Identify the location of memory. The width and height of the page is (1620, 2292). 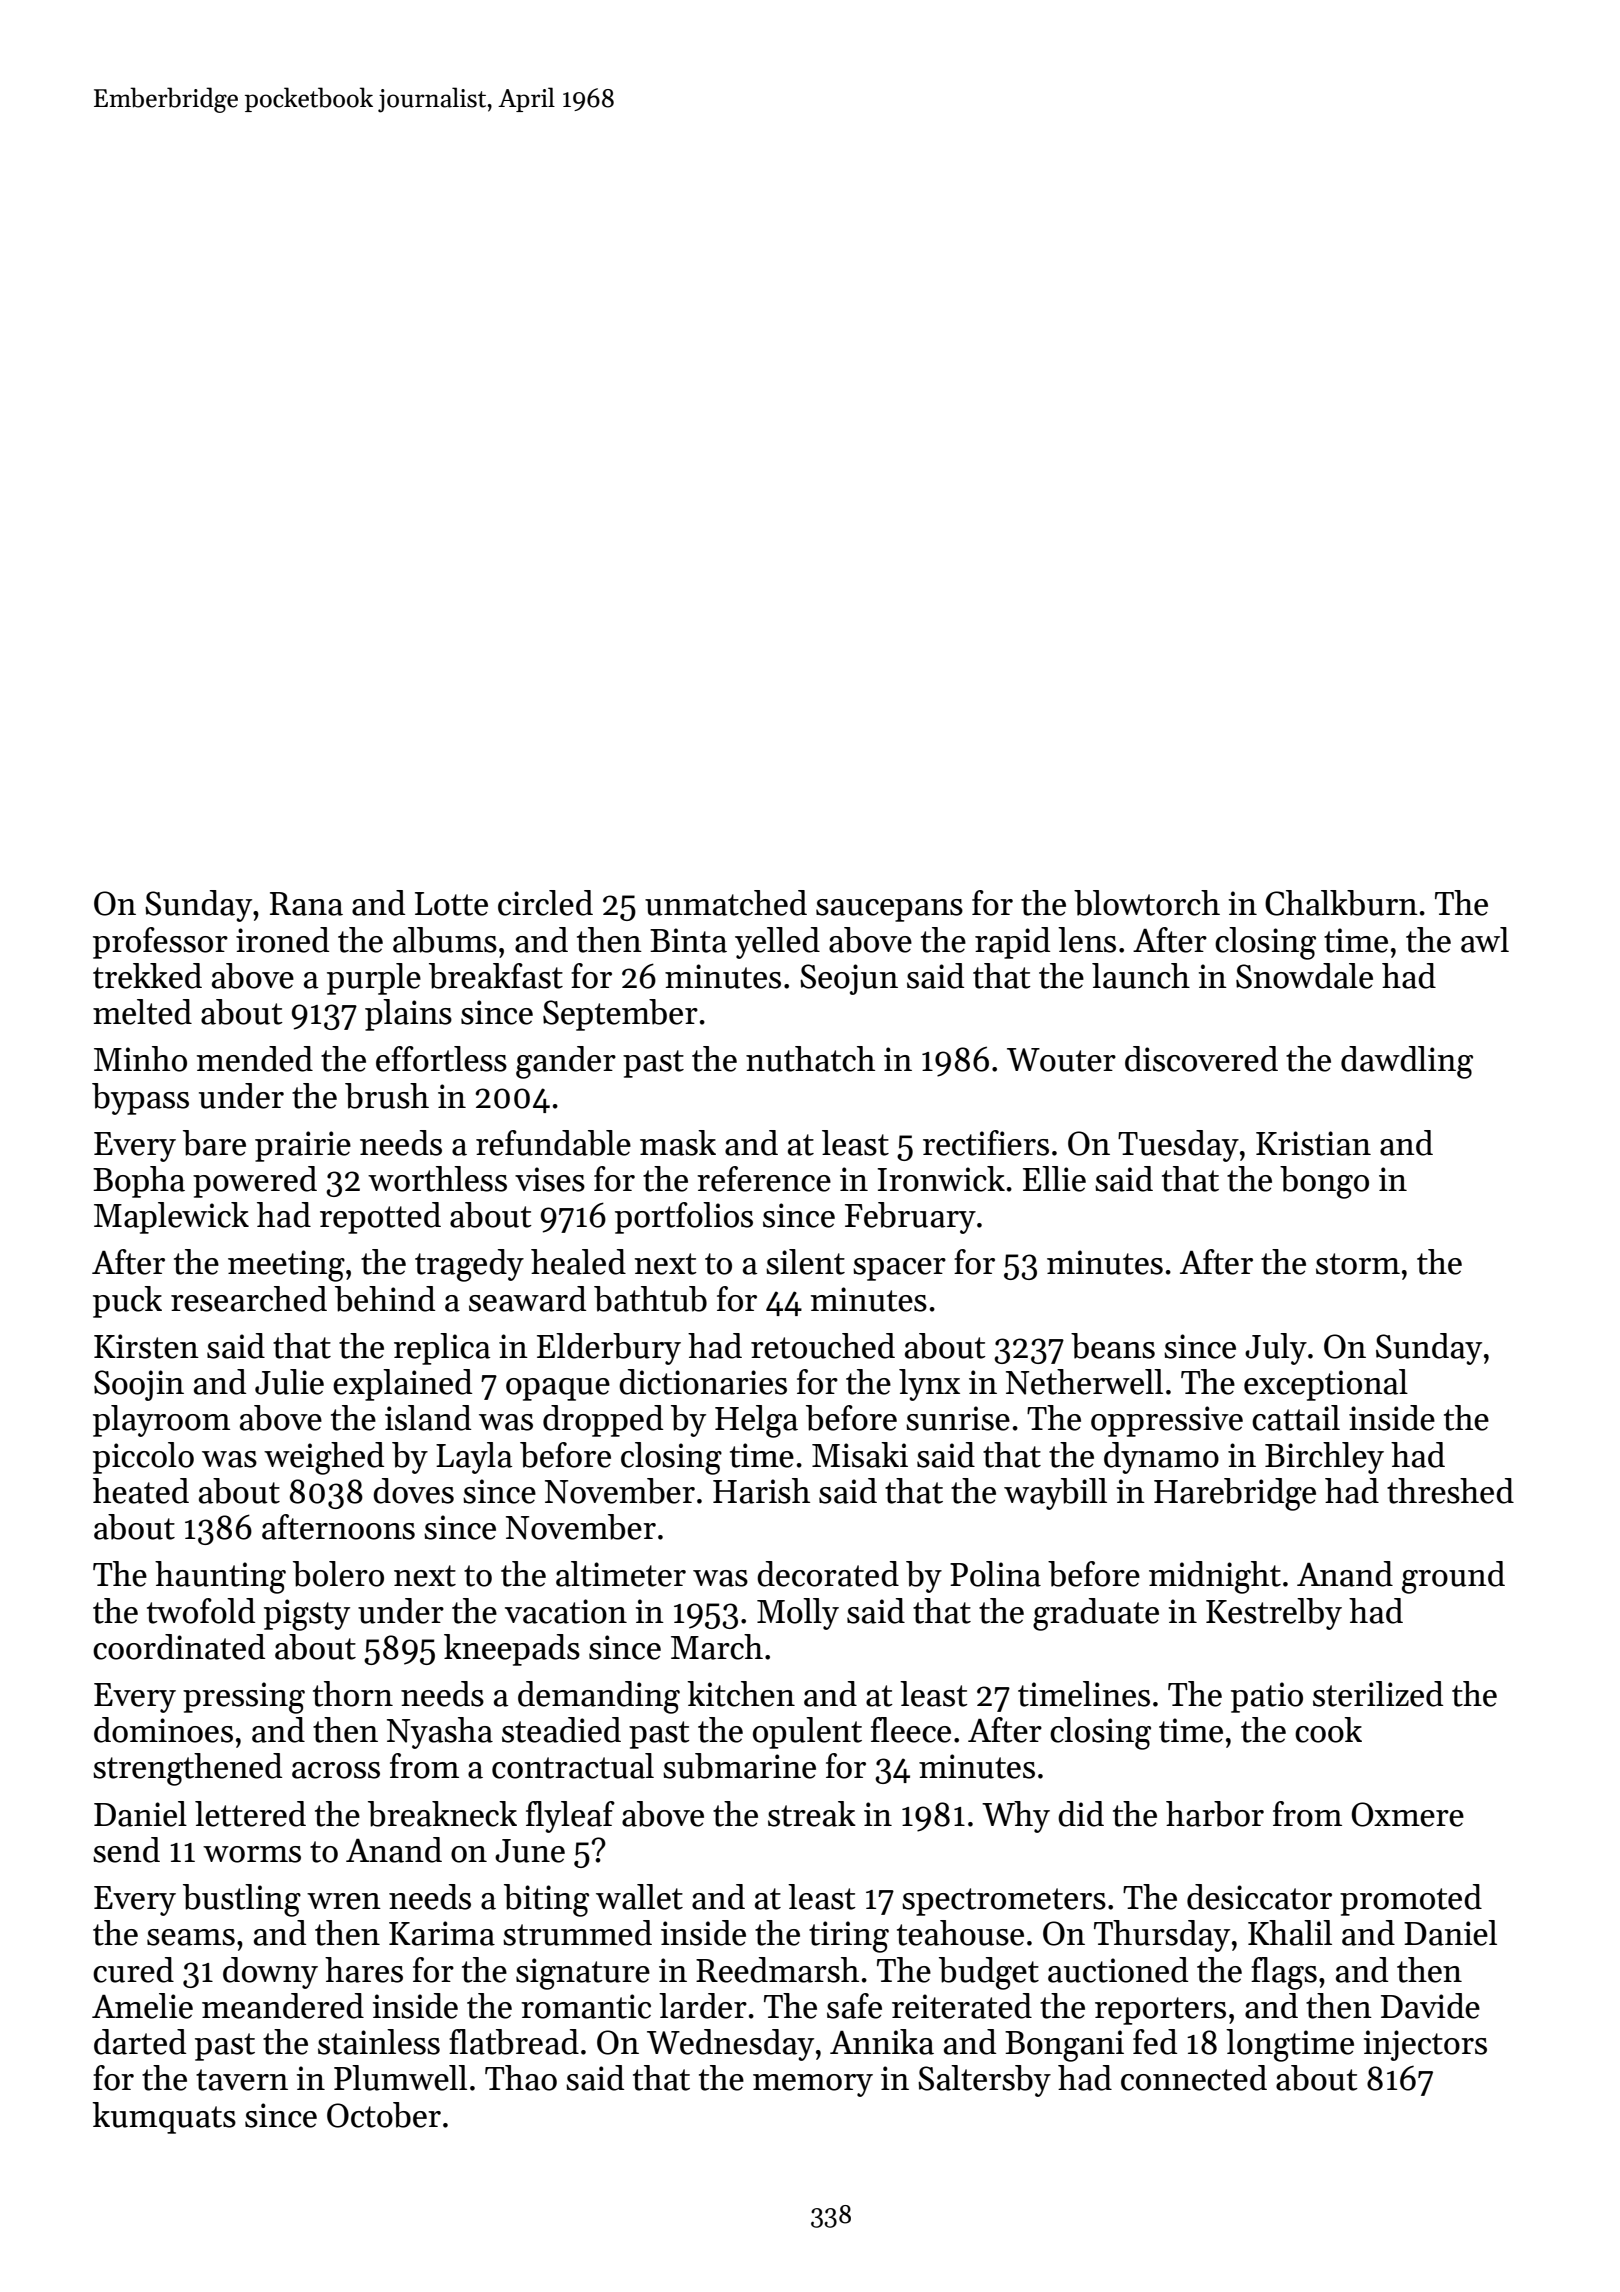
(813, 2085).
